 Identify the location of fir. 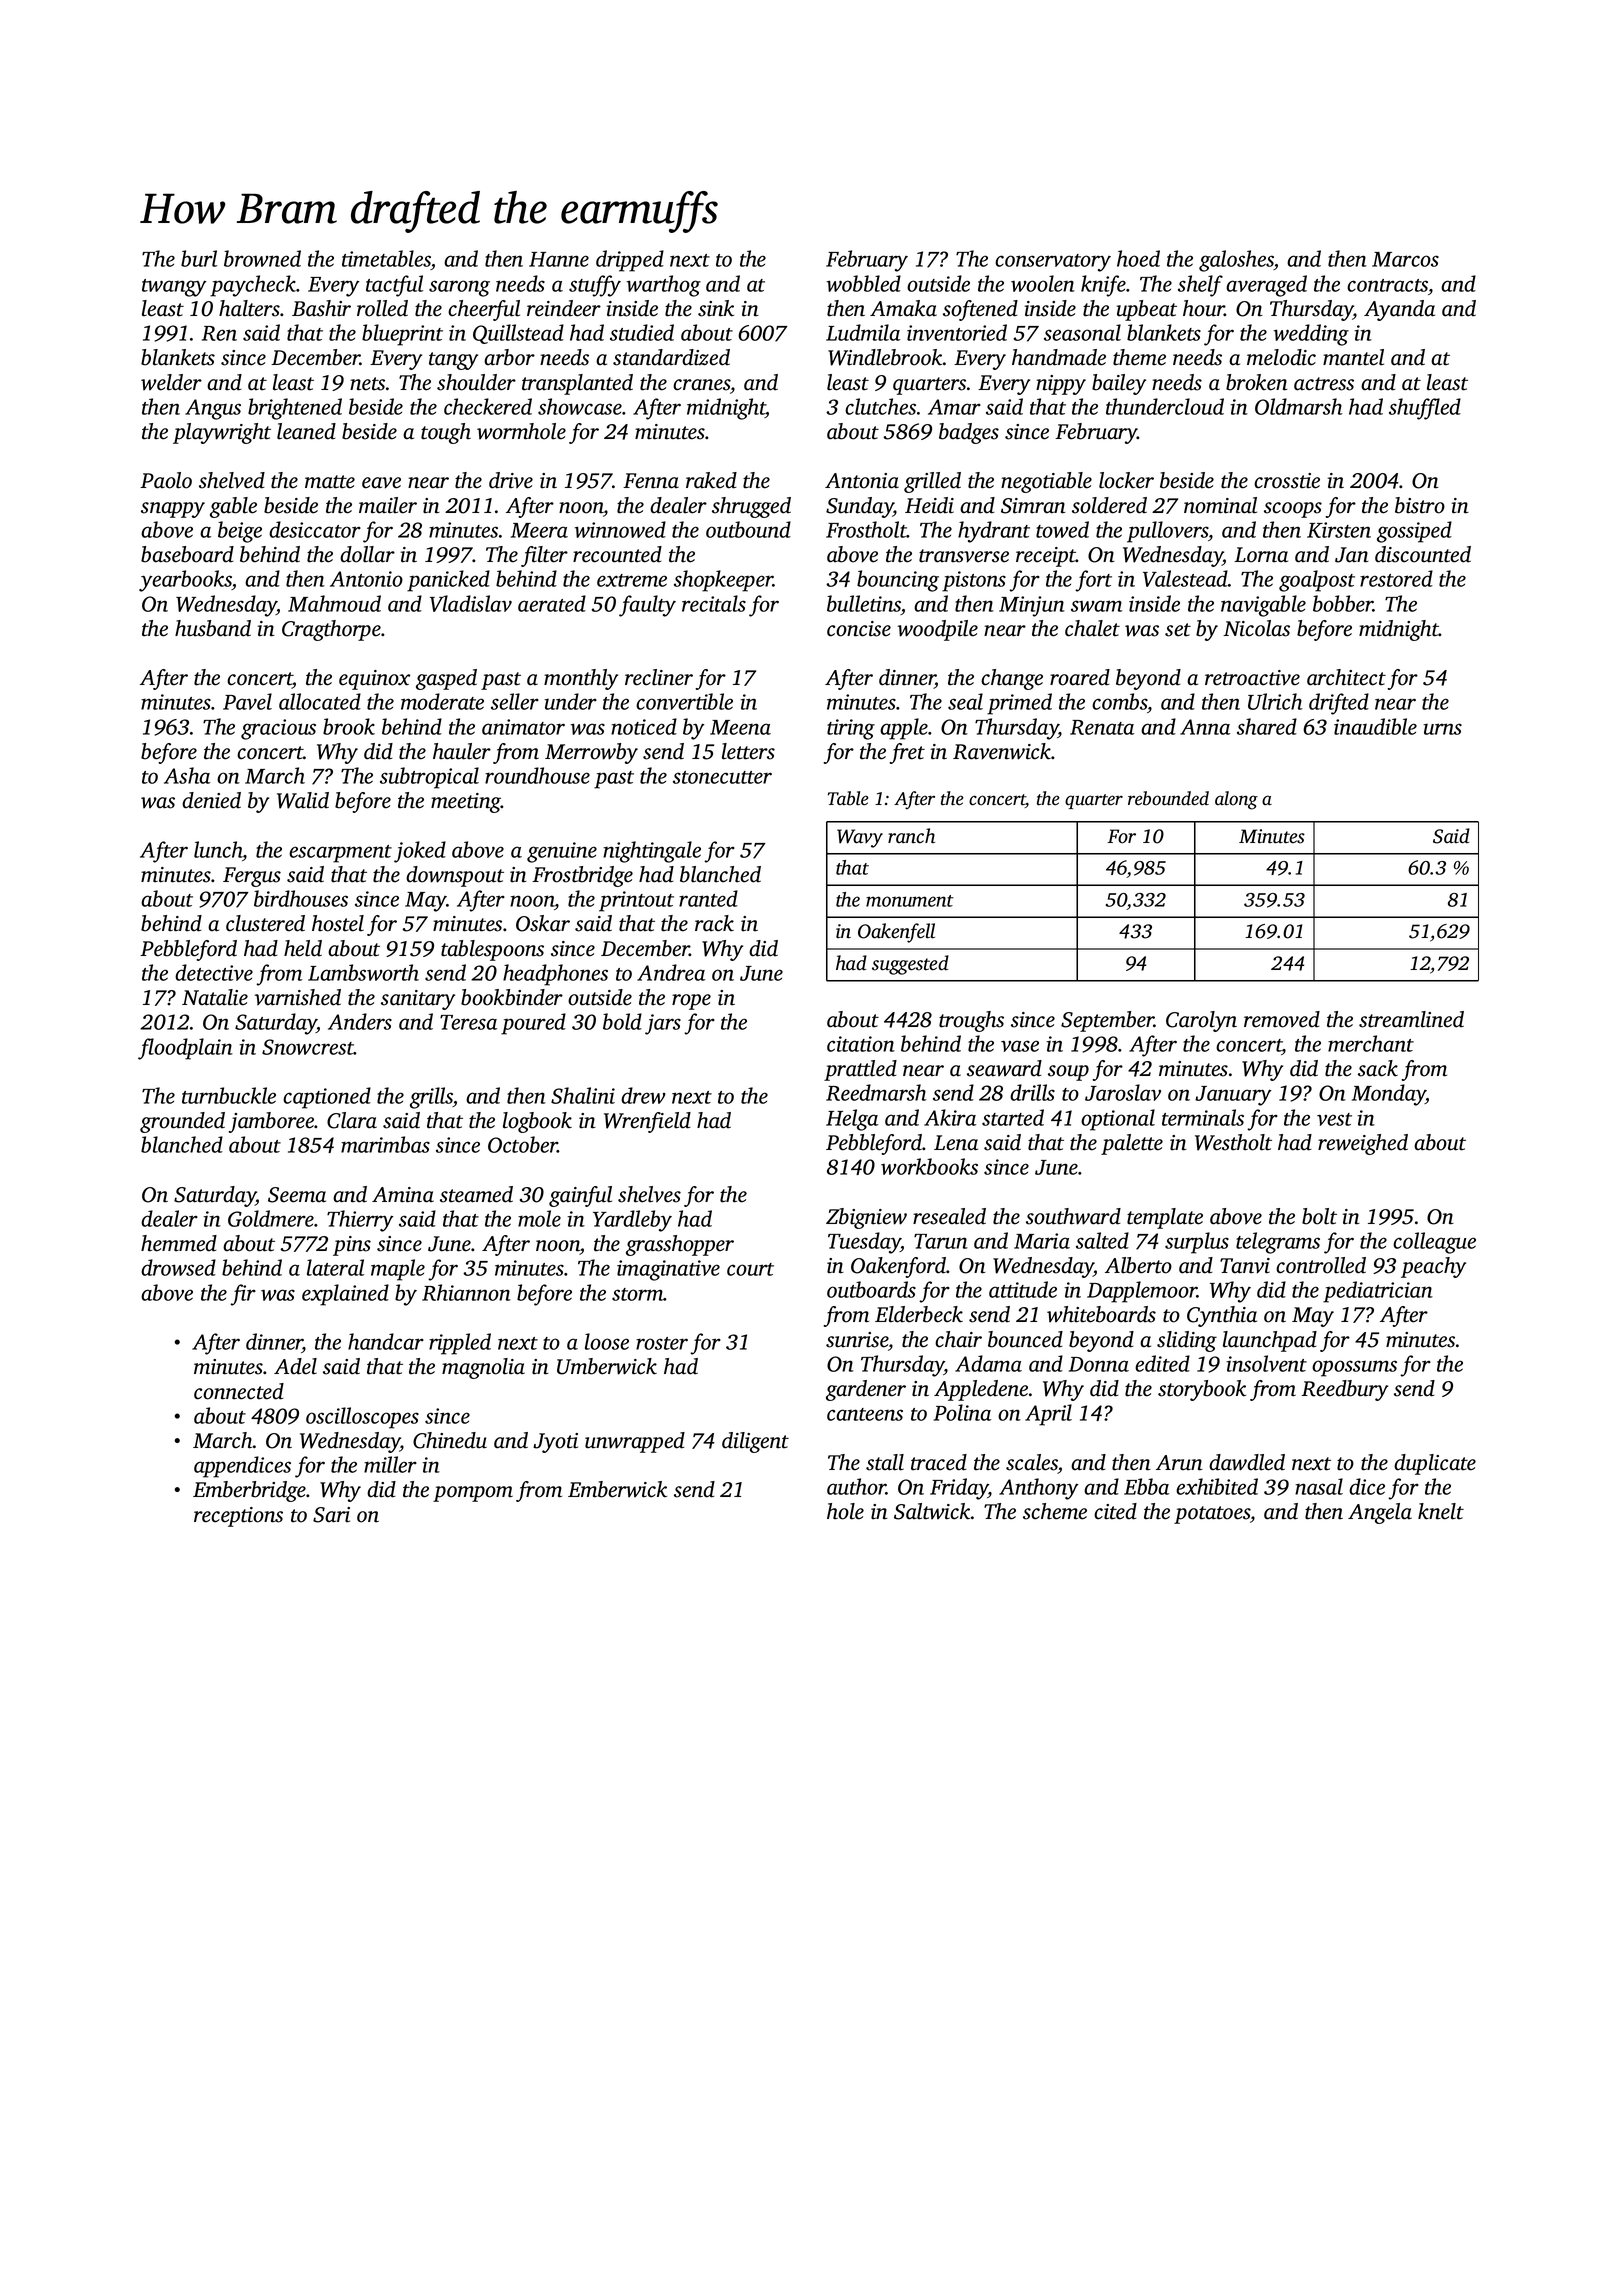
(243, 1295).
